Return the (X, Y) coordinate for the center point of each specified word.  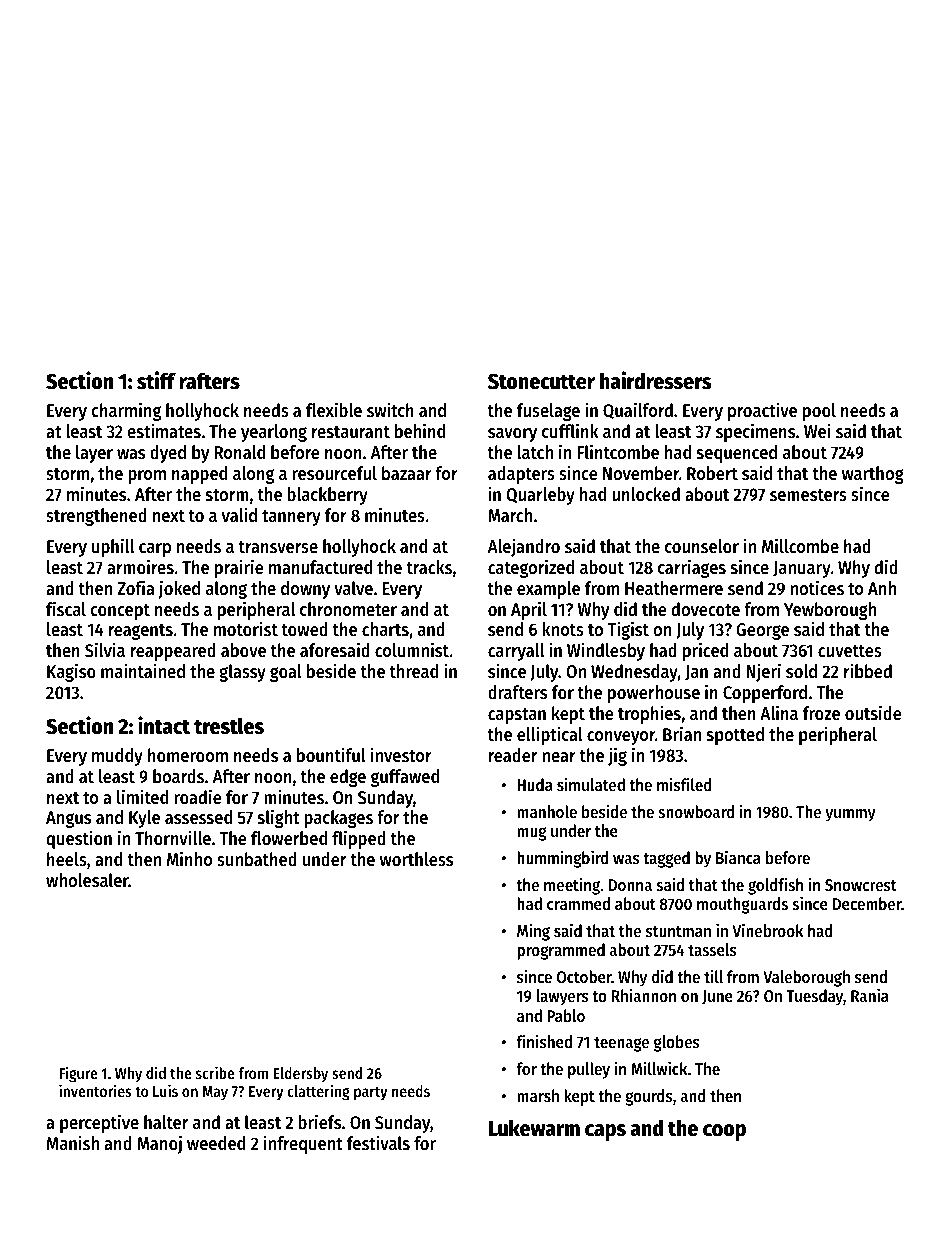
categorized (531, 568)
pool (819, 412)
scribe (215, 1072)
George (762, 631)
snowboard (696, 811)
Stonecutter (541, 381)
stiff (156, 380)
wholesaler (87, 880)
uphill (113, 547)
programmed (561, 951)
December (867, 903)
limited (142, 796)
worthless (416, 859)
